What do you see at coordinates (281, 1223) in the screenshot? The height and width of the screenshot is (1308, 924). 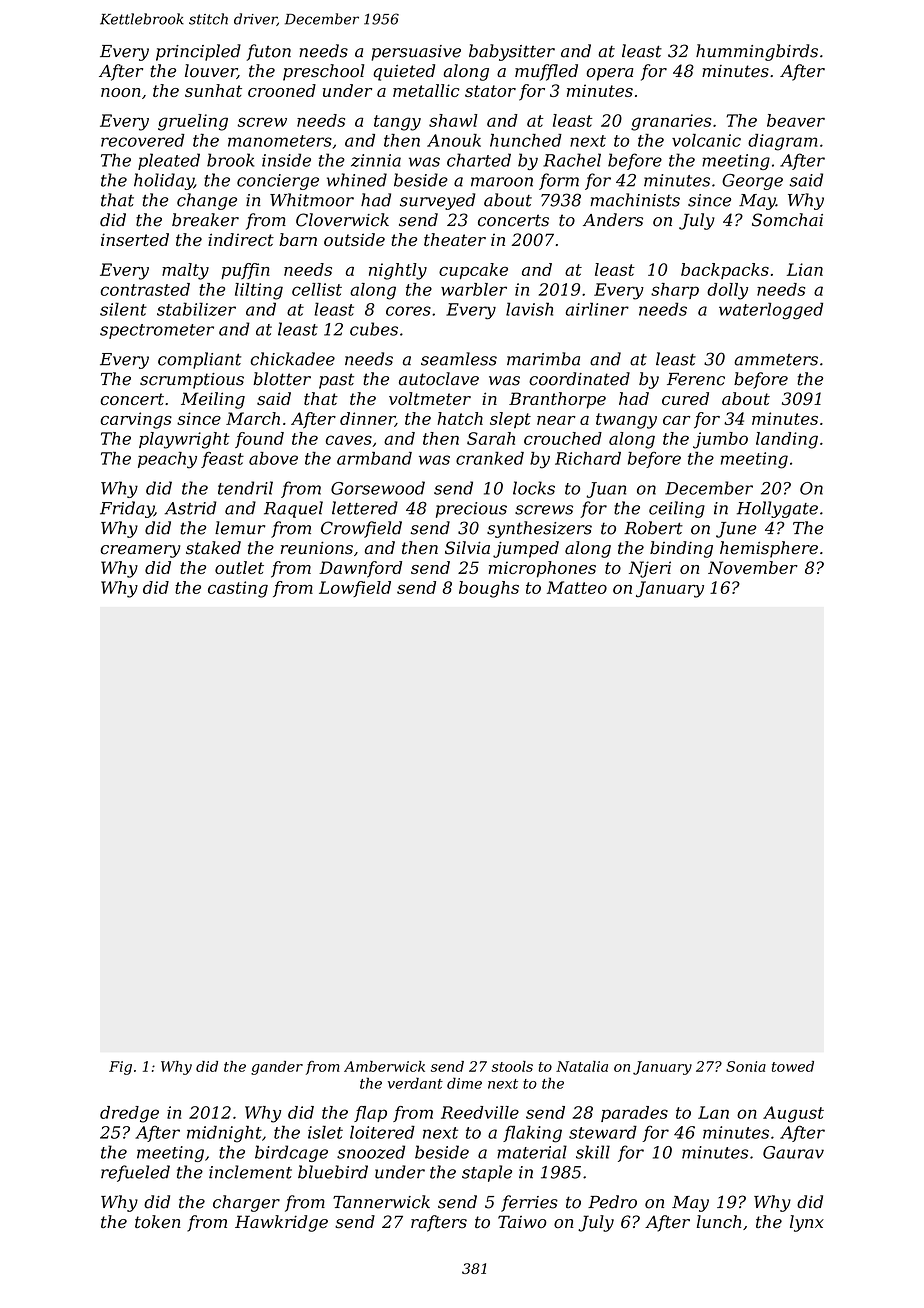 I see `Hawkridge` at bounding box center [281, 1223].
